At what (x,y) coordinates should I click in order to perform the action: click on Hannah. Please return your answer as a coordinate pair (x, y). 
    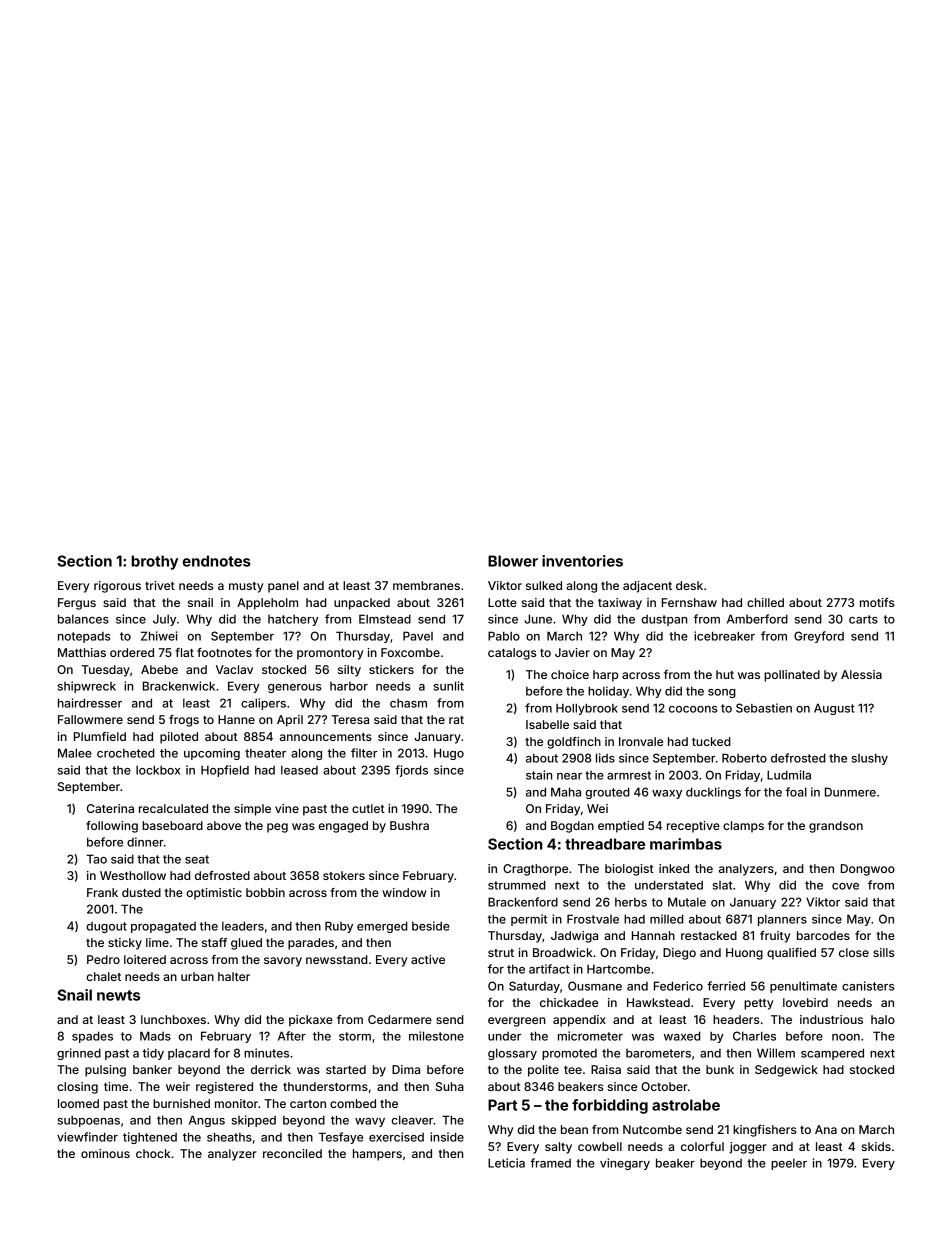
    Looking at the image, I should click on (653, 935).
